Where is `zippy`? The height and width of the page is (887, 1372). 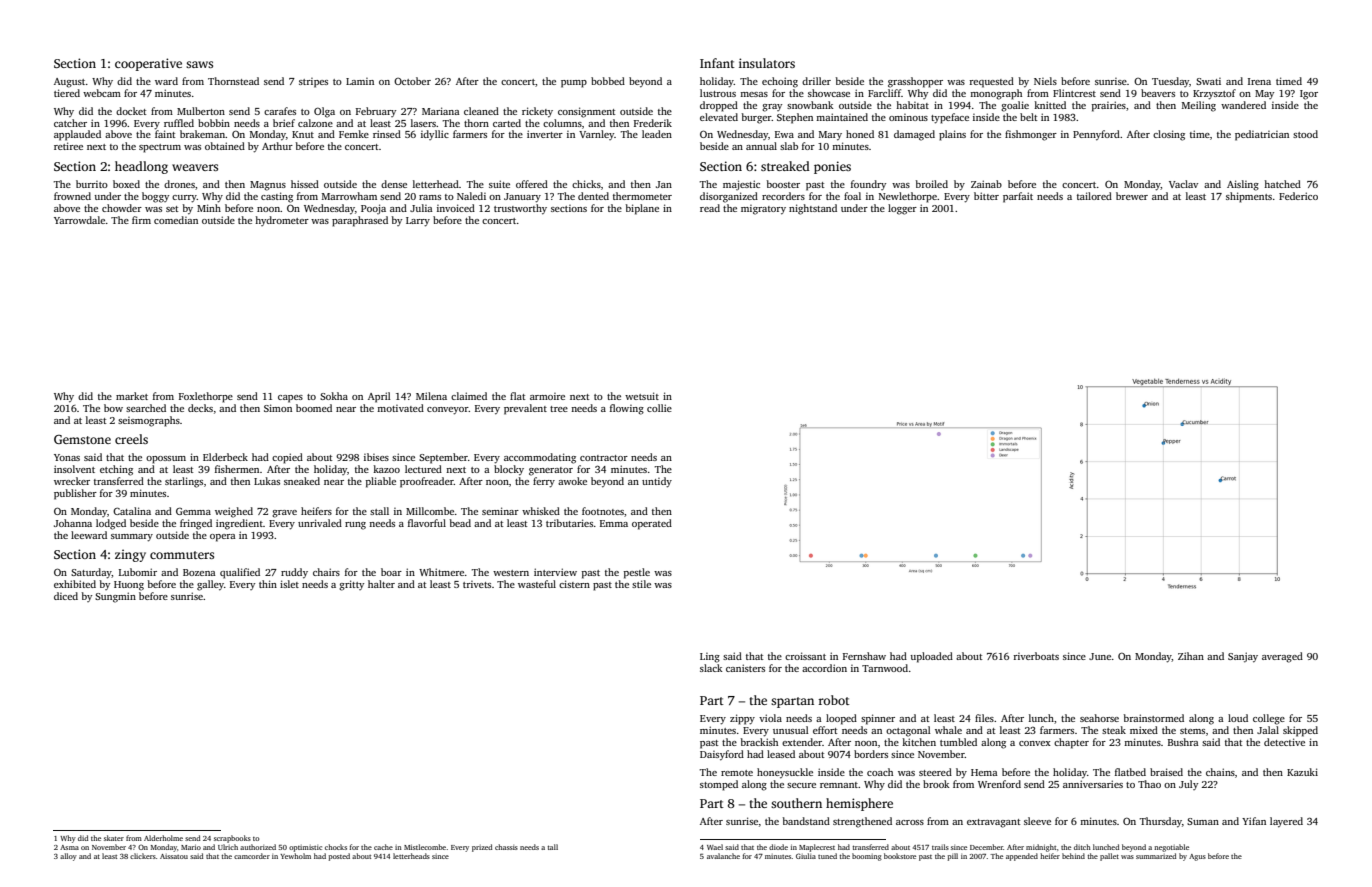
zippy is located at coordinates (742, 719).
